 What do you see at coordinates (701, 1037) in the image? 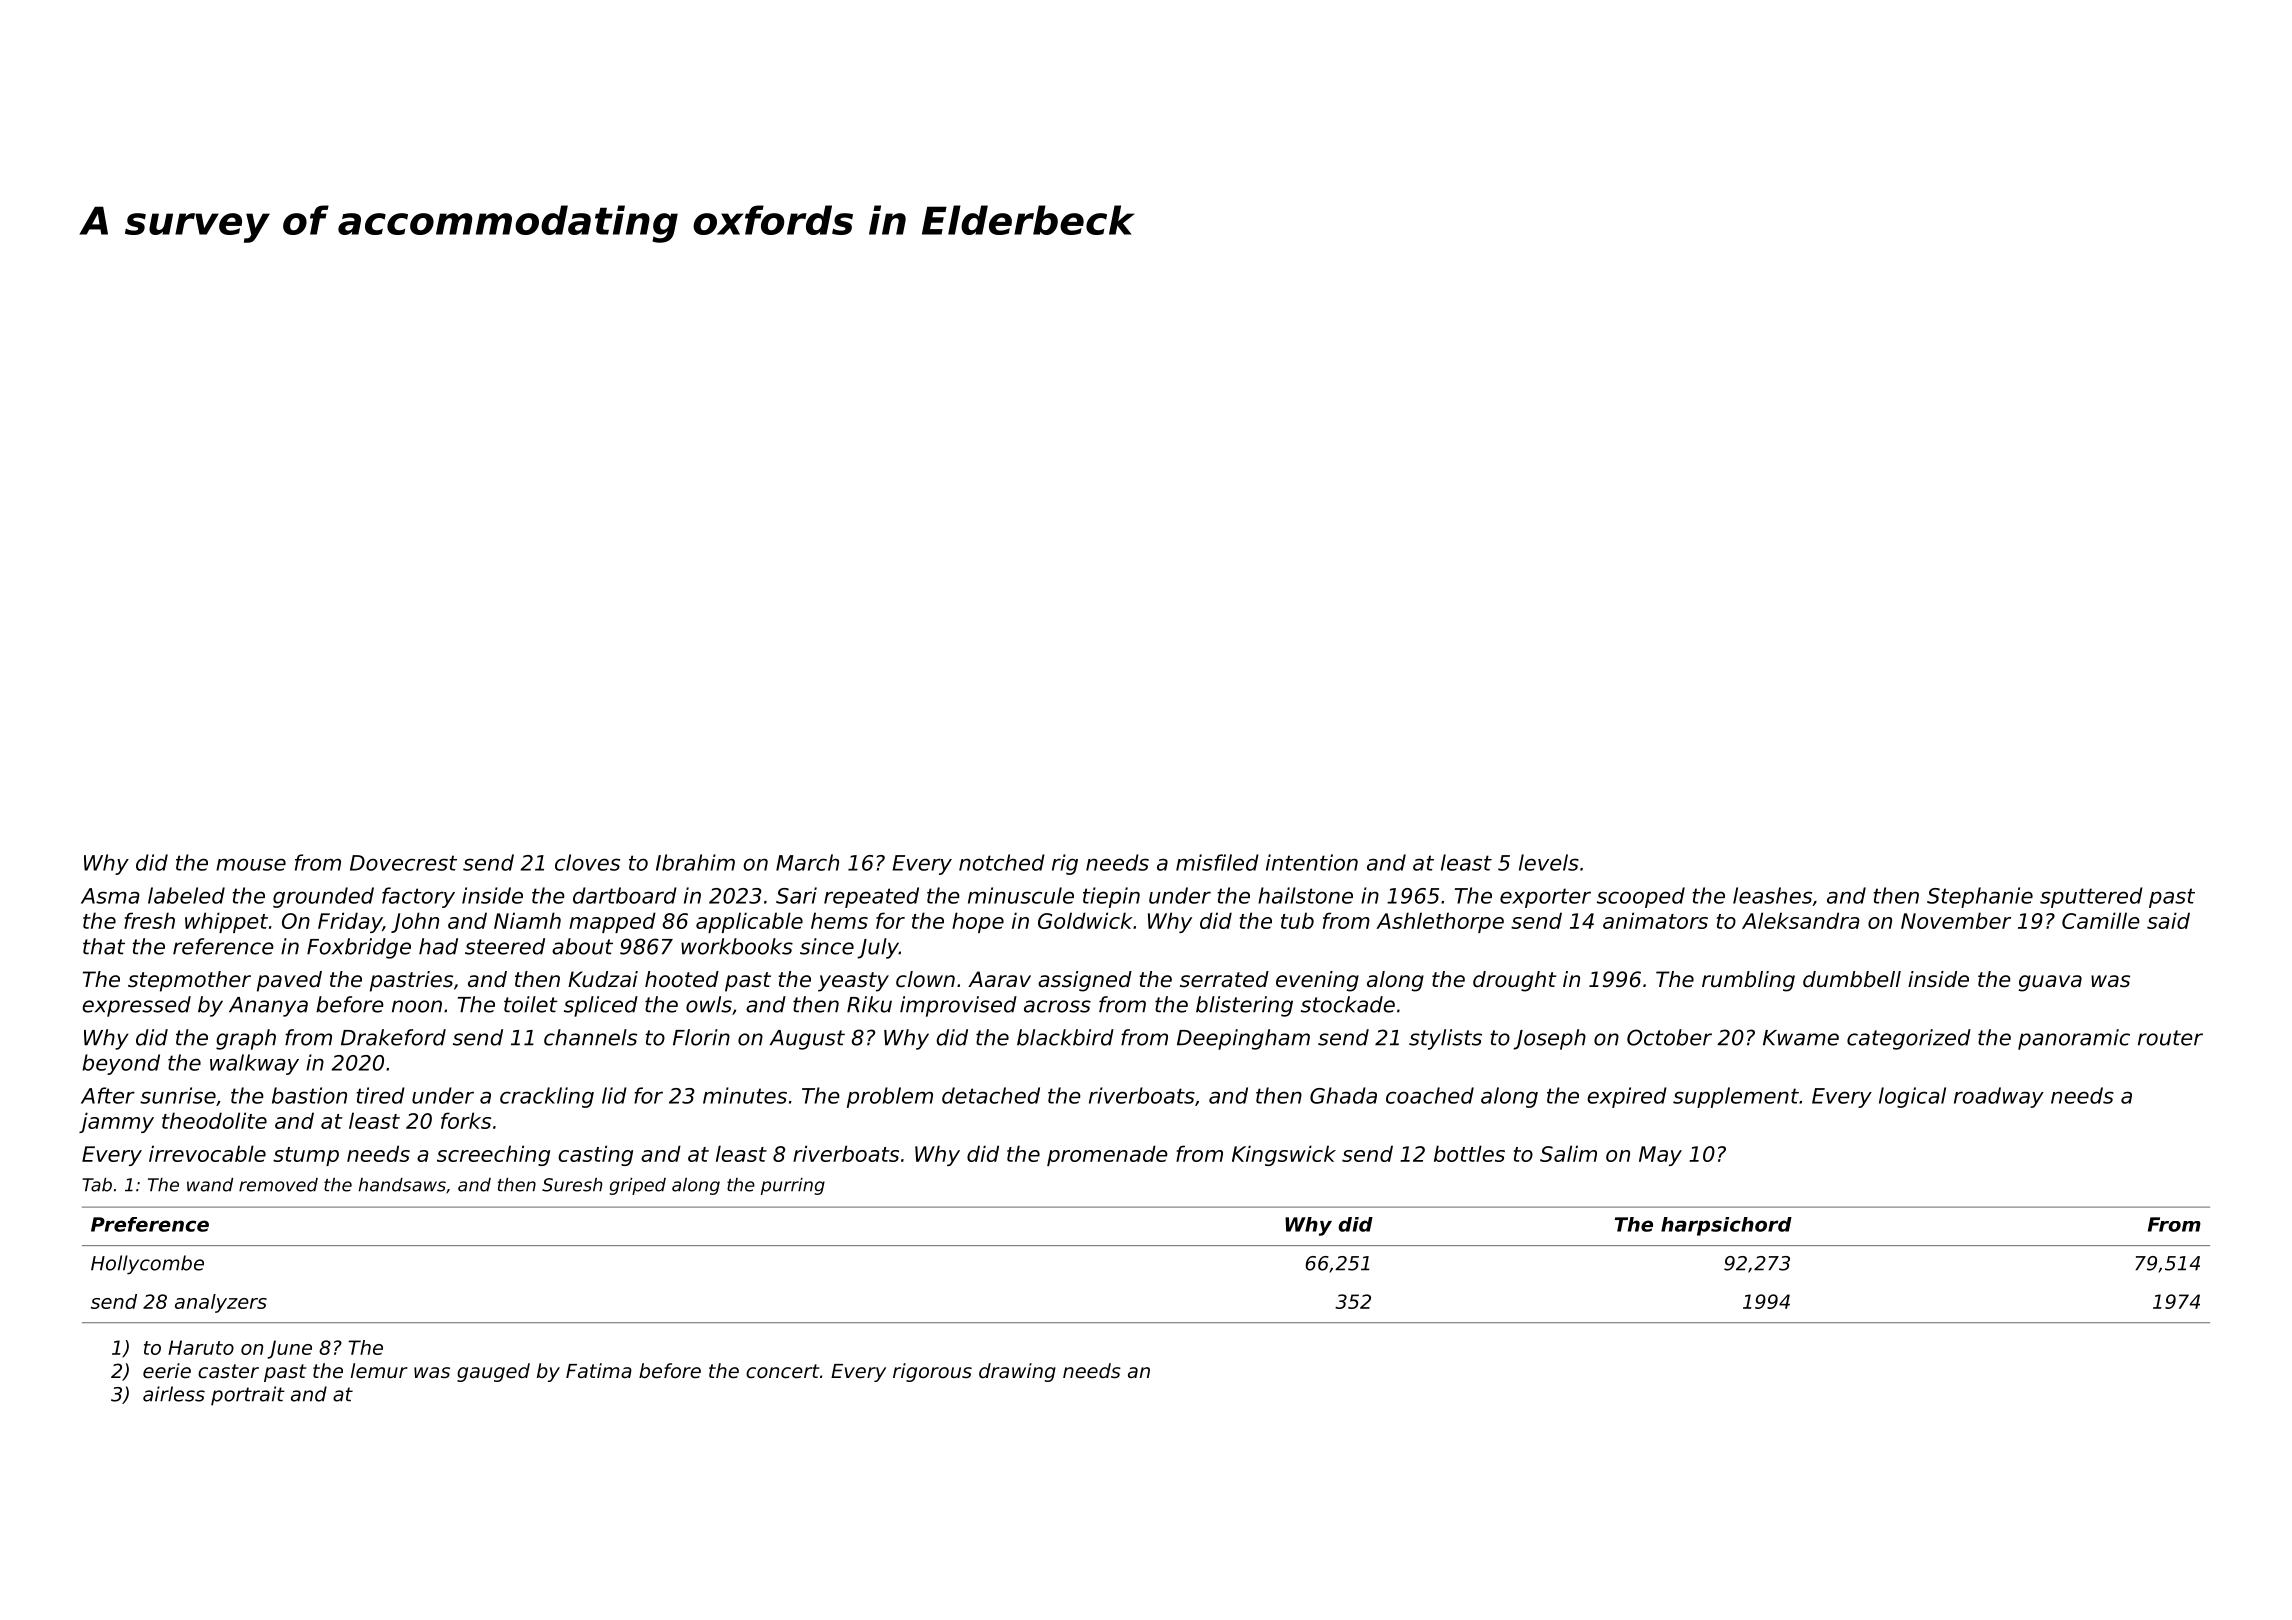
I see `Florin` at bounding box center [701, 1037].
